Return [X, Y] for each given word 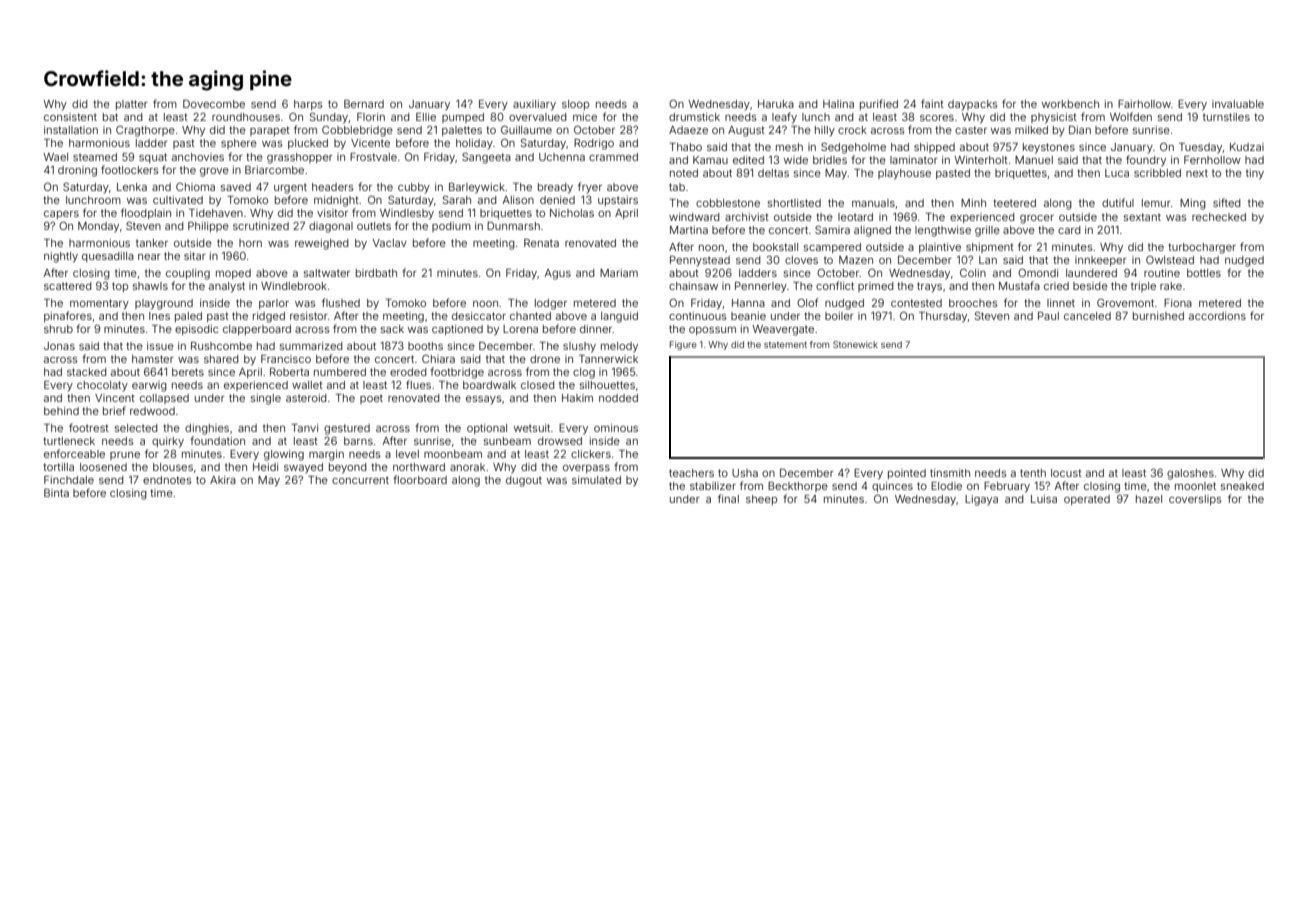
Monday [98, 227]
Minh [973, 203]
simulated [596, 480]
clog [584, 373]
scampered [832, 248]
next [1197, 173]
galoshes [1190, 474]
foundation [217, 440]
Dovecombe [214, 103]
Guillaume [526, 129]
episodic [196, 330]
